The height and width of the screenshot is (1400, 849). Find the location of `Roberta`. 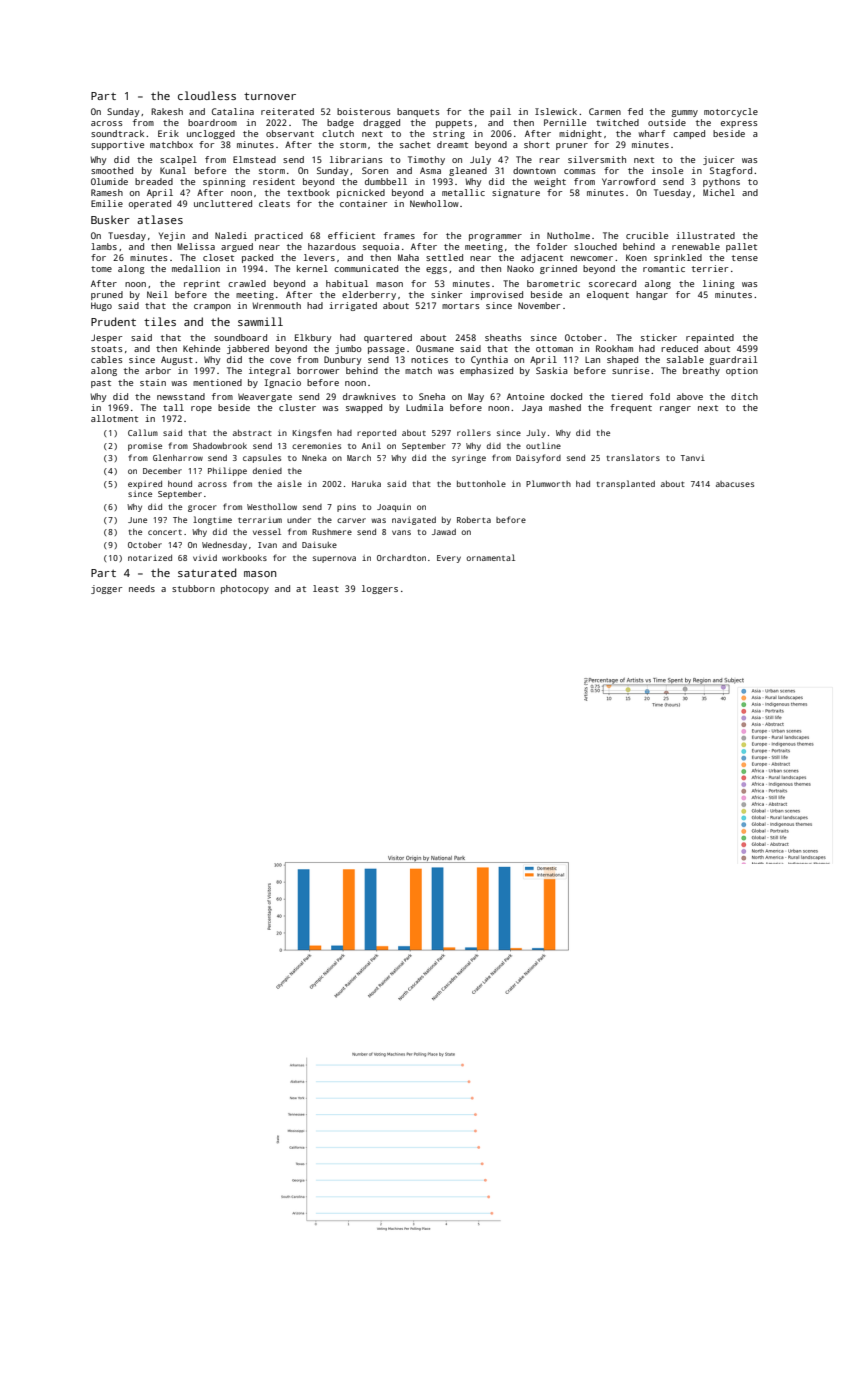

Roberta is located at coordinates (474, 520).
